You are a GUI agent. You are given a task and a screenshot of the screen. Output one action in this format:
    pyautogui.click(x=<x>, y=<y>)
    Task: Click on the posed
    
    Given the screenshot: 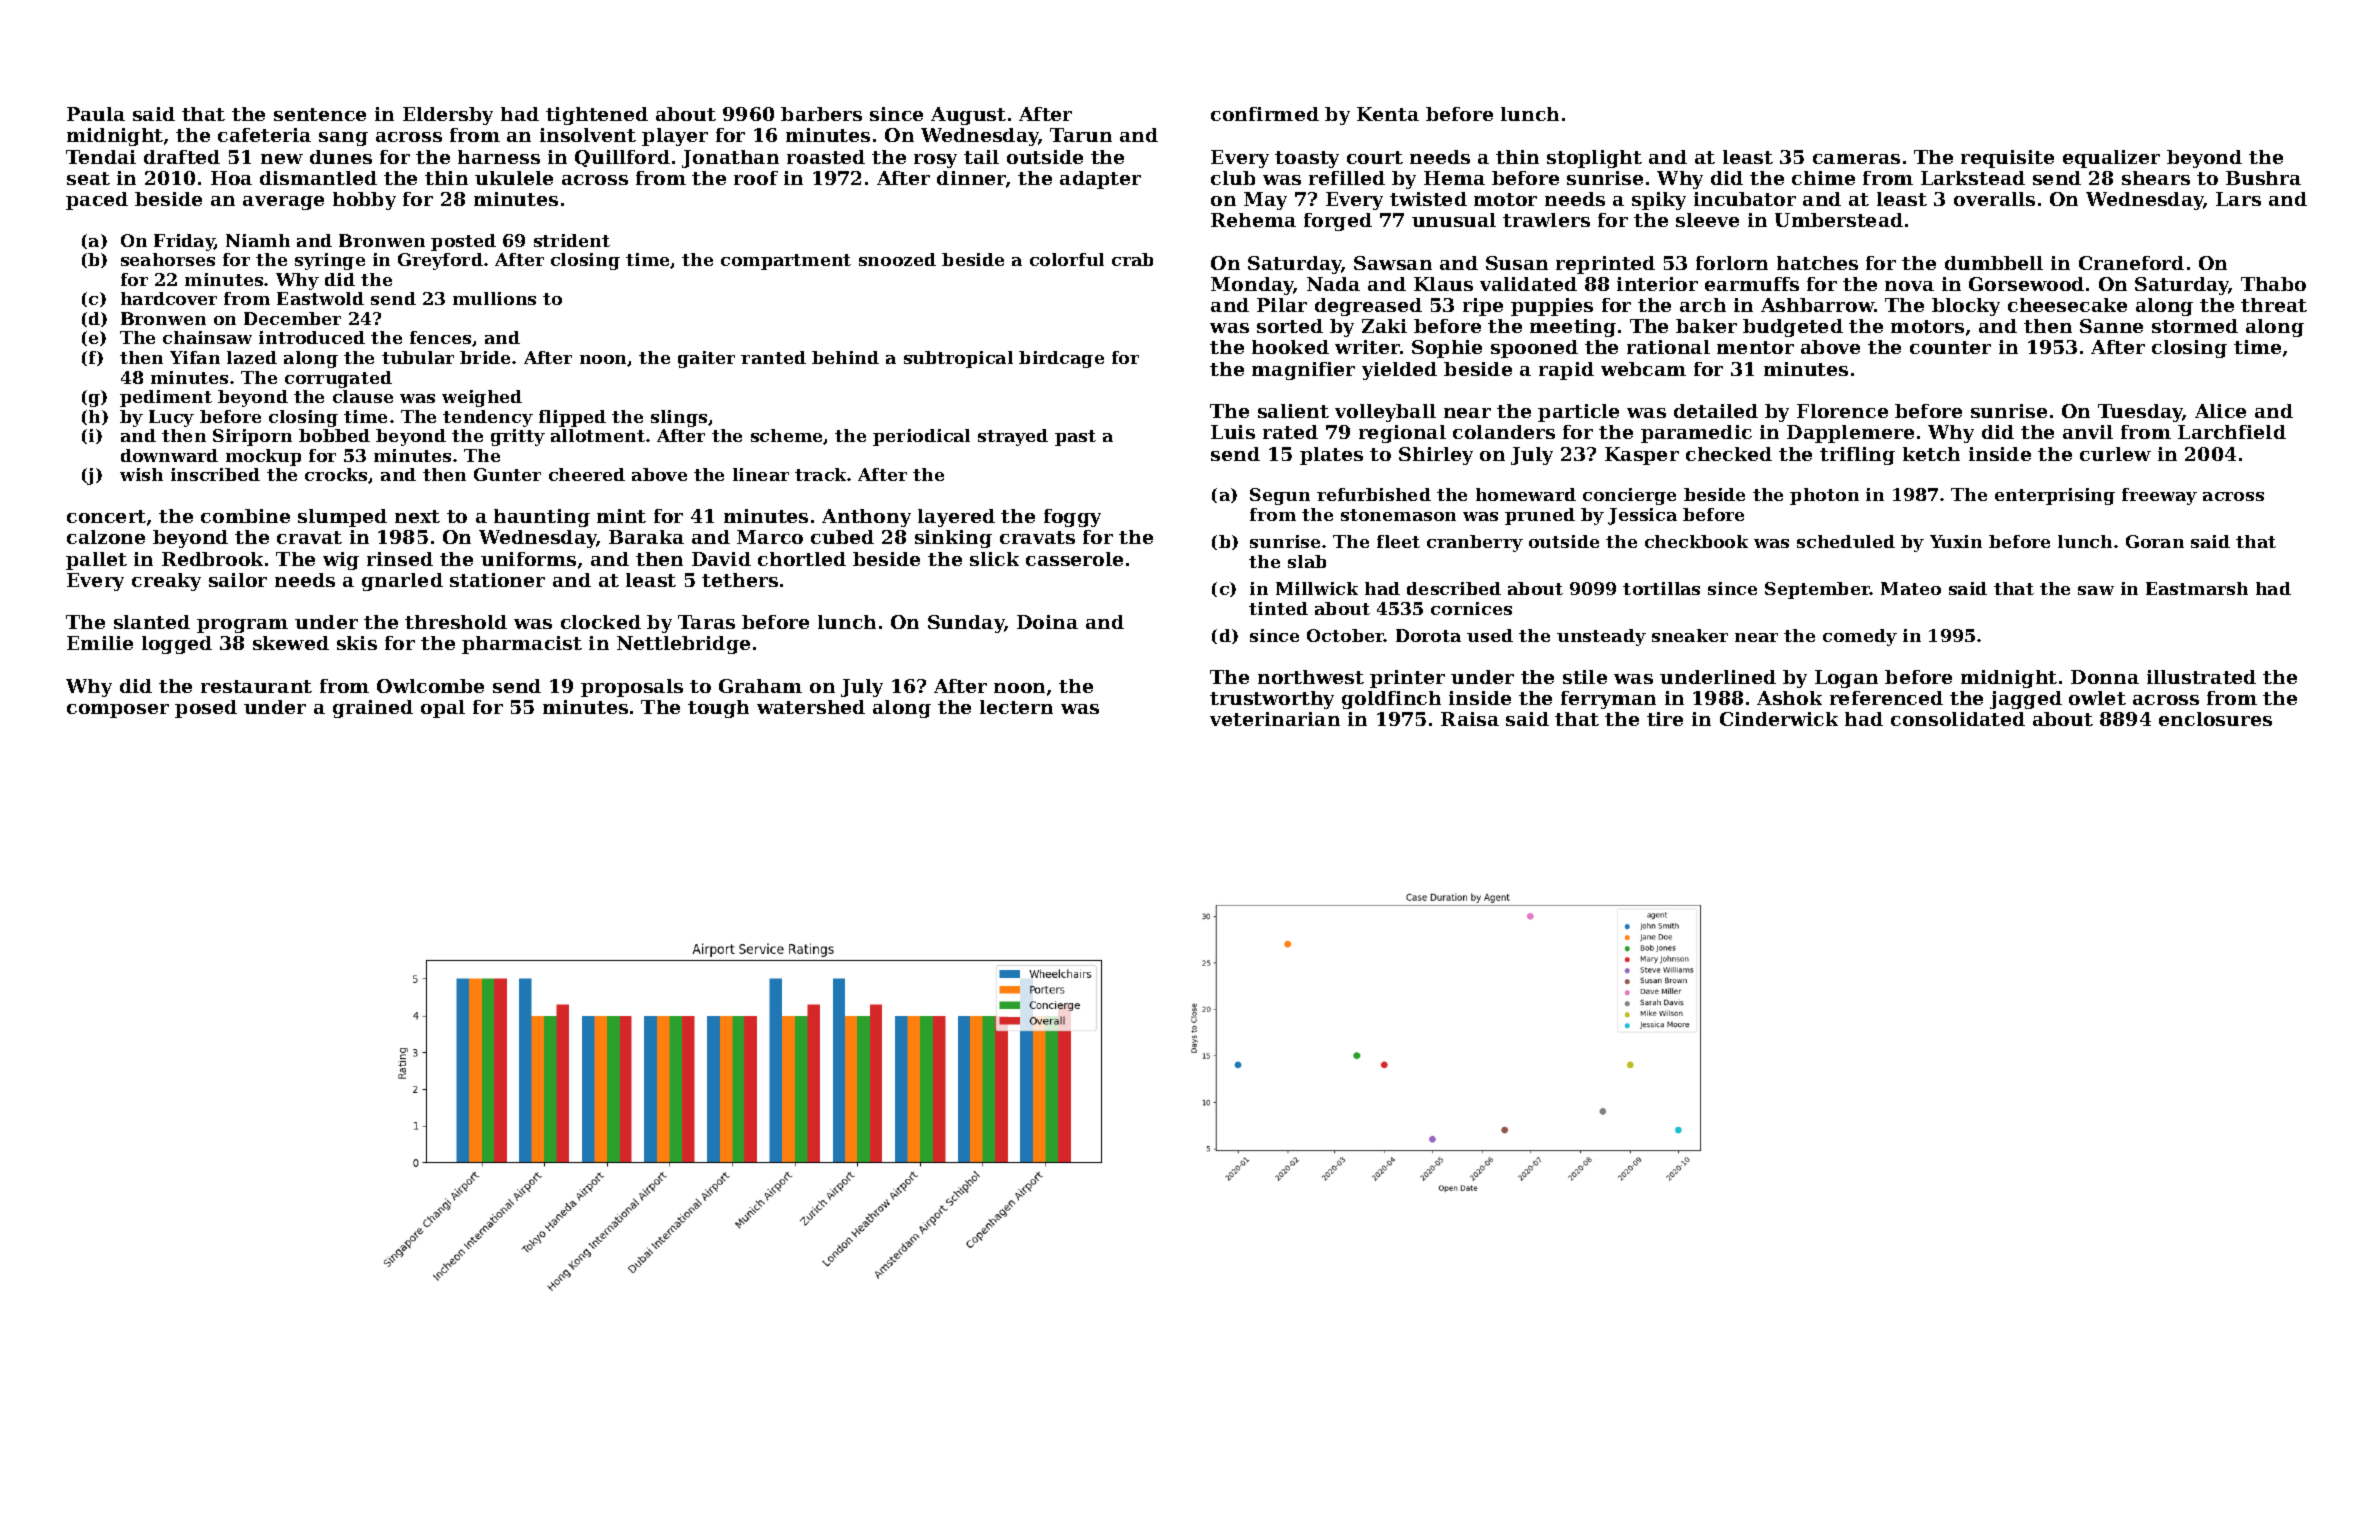 What is the action you would take?
    pyautogui.click(x=206, y=709)
